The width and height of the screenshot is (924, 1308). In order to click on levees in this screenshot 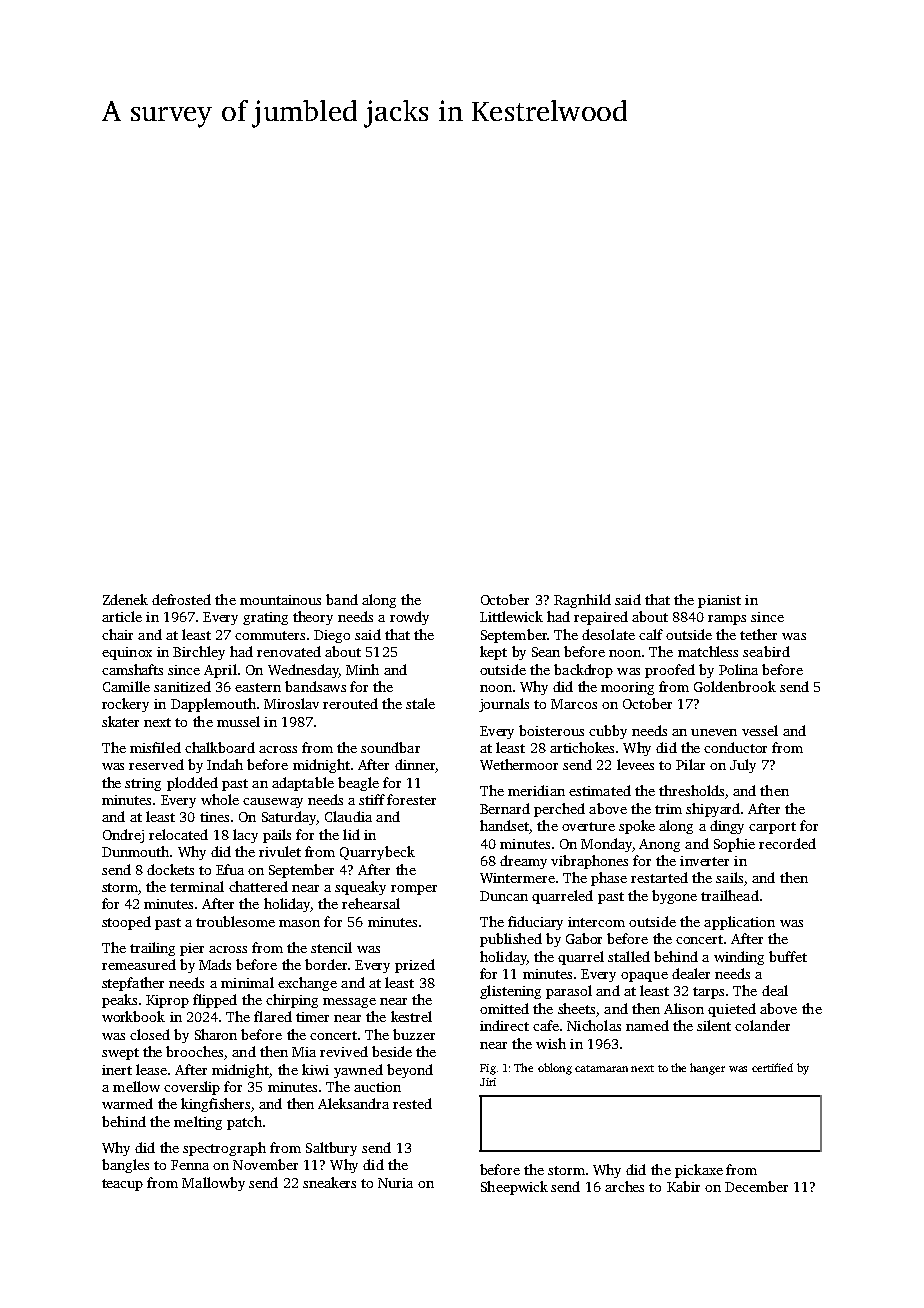, I will do `click(635, 764)`.
